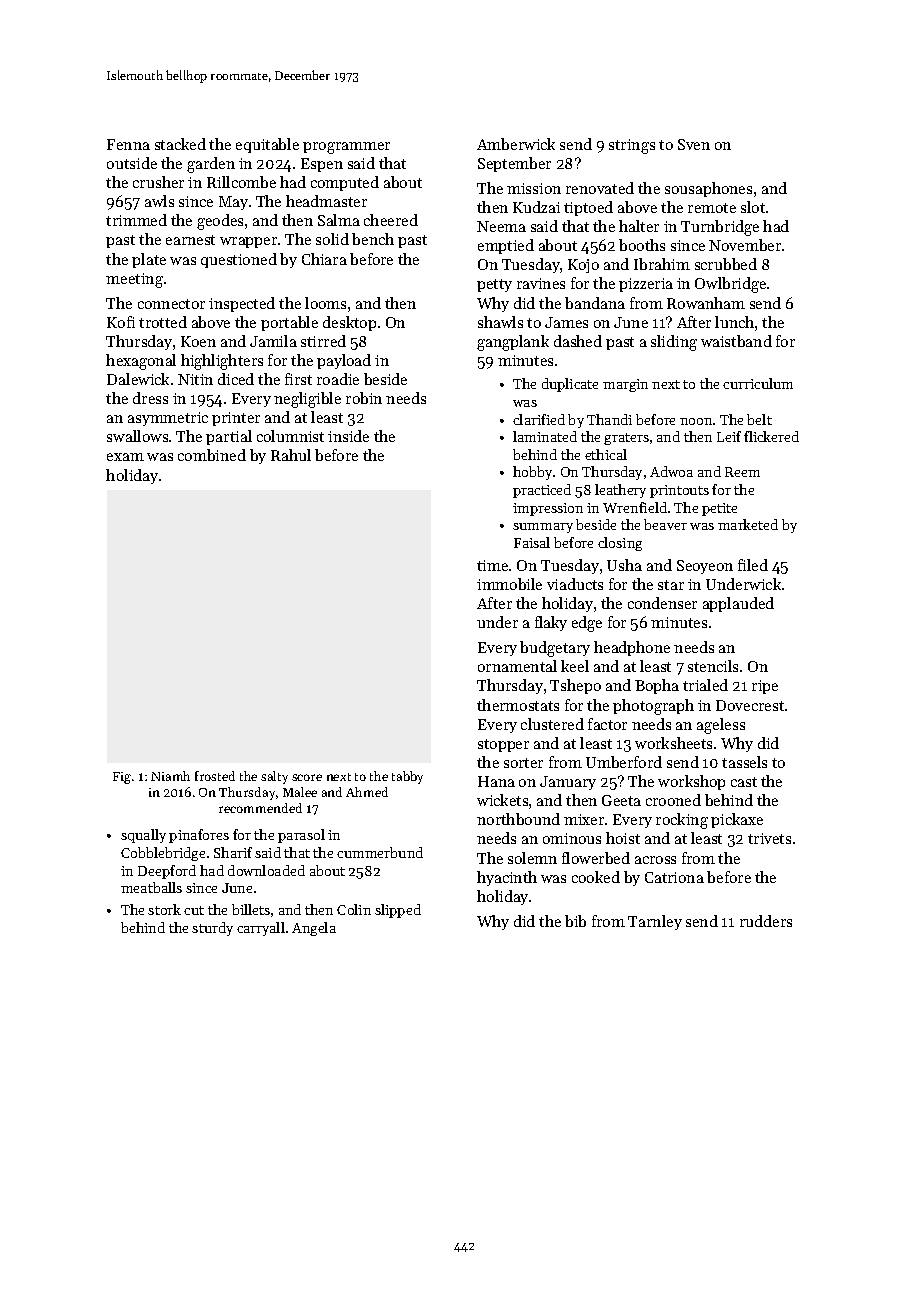  I want to click on belt, so click(759, 419).
